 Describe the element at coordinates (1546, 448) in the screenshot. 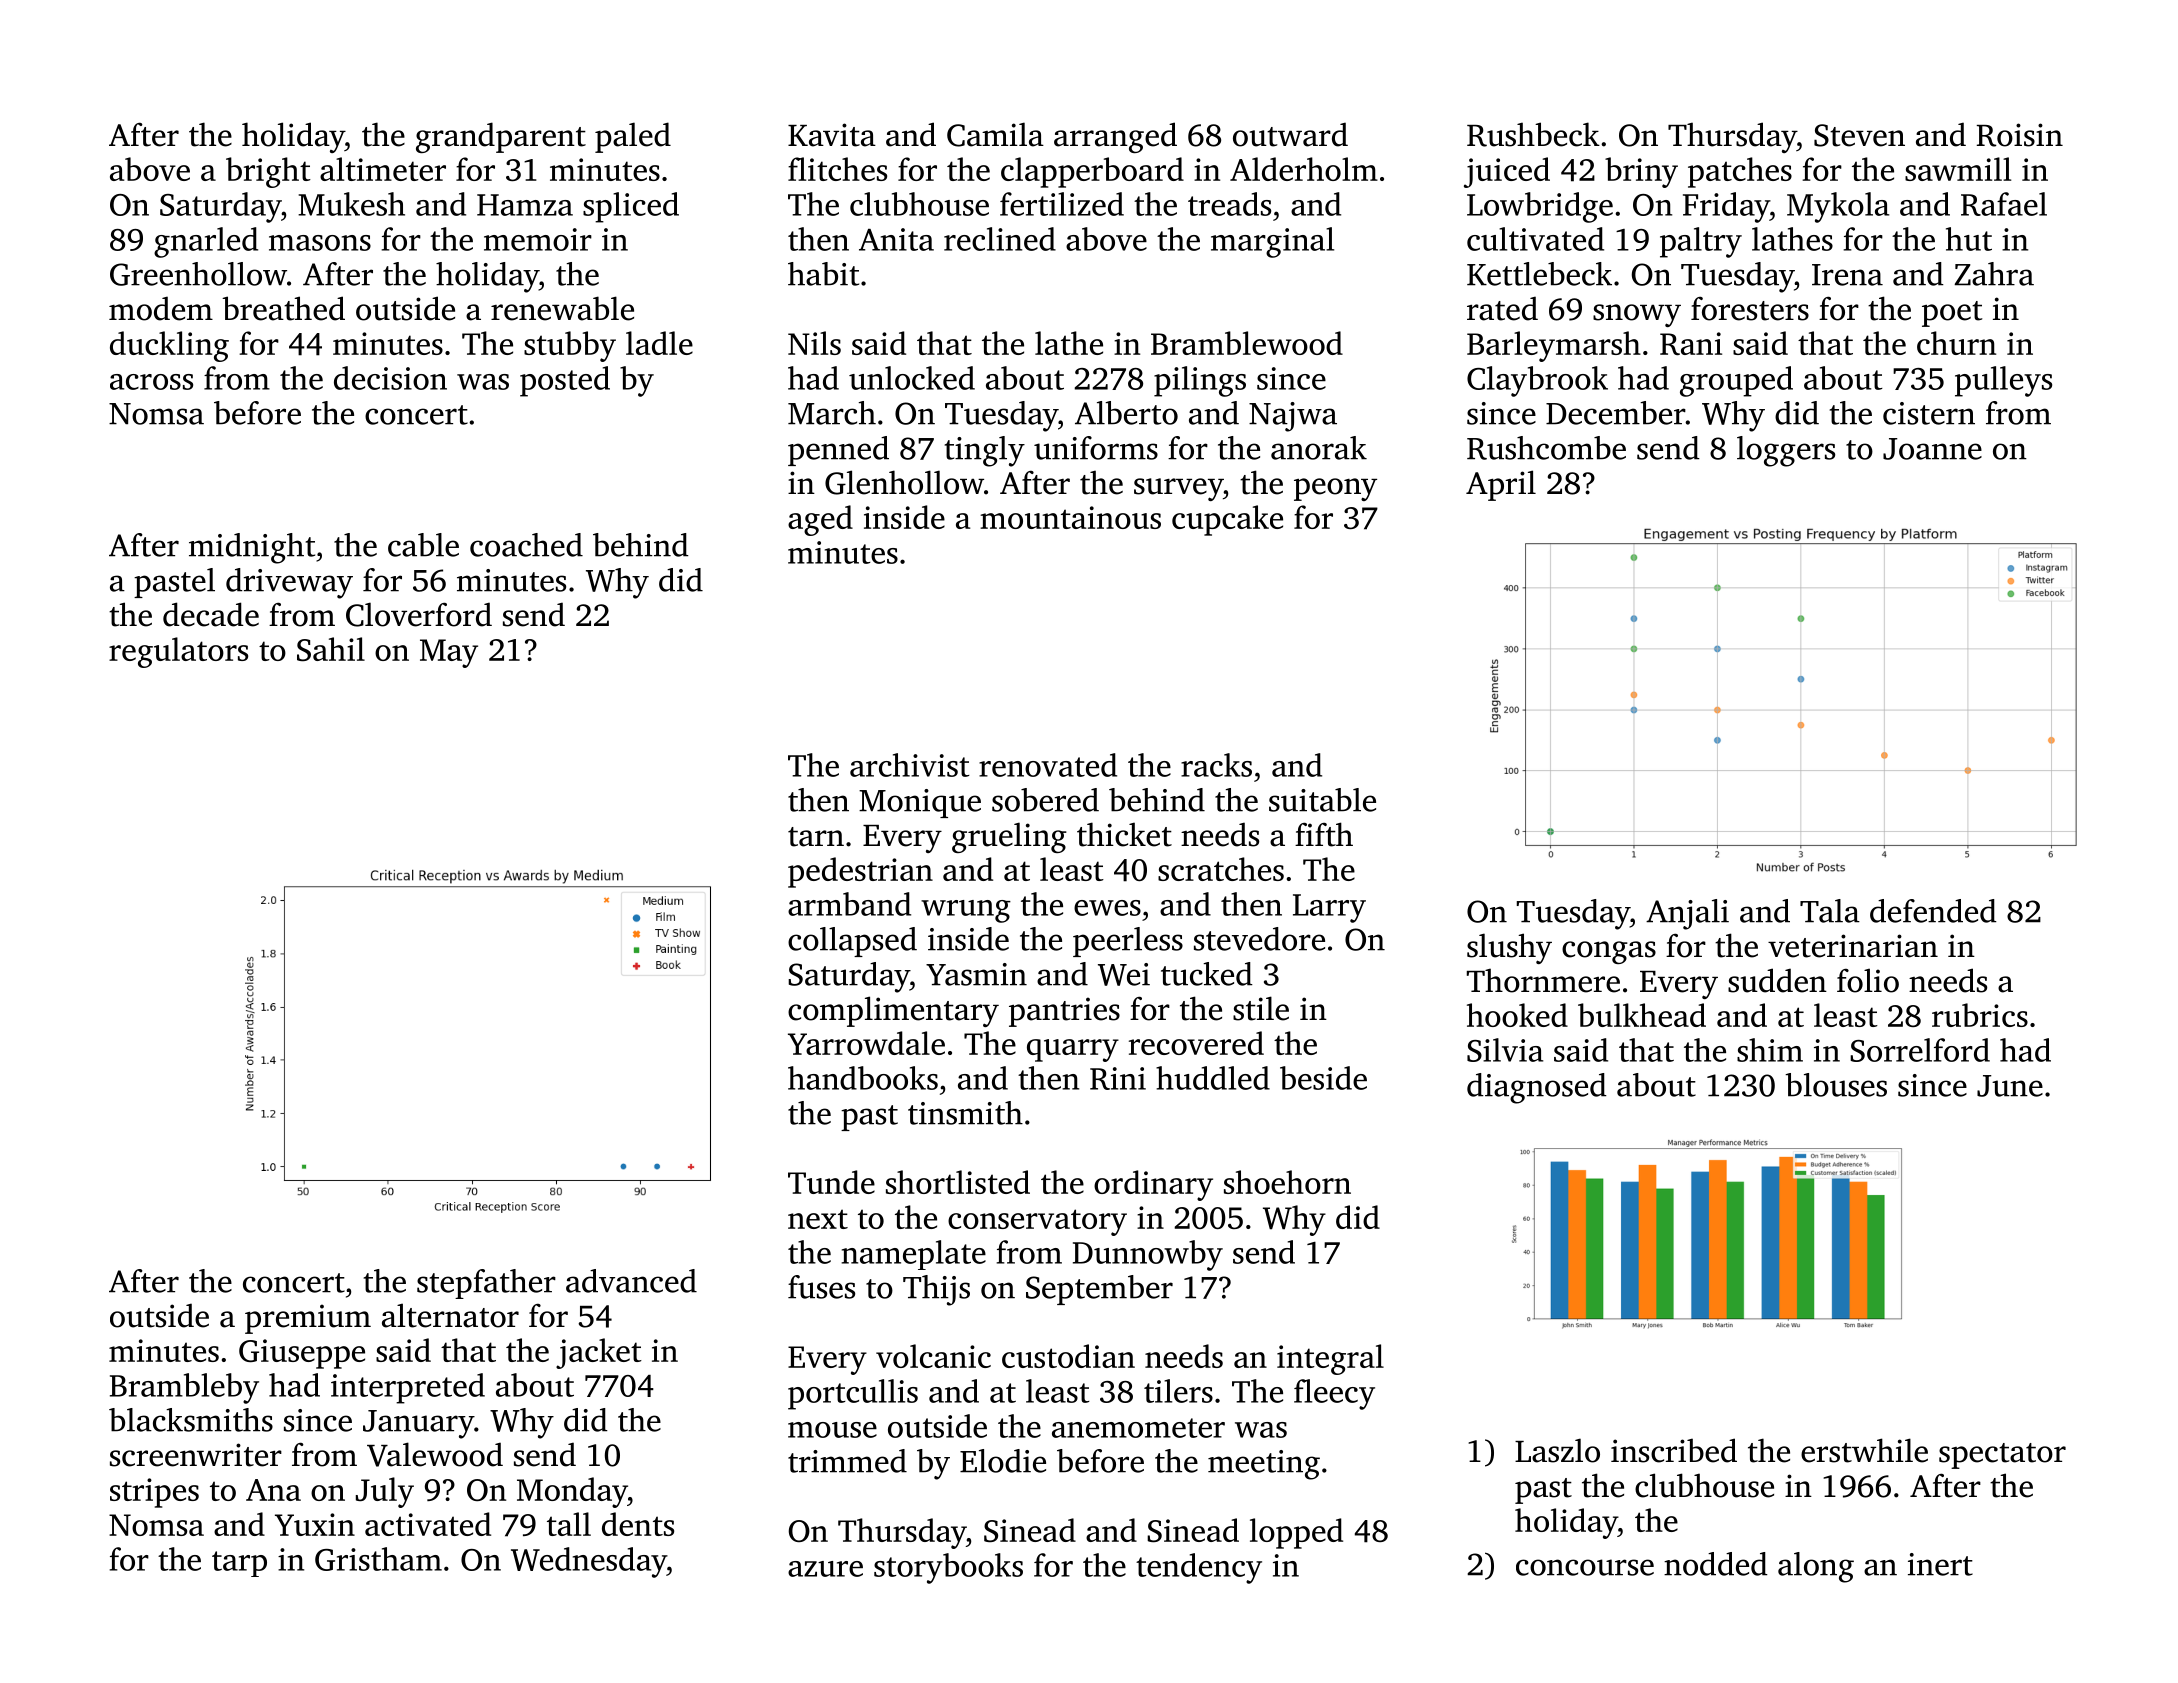

I see `Rushcombe` at that location.
